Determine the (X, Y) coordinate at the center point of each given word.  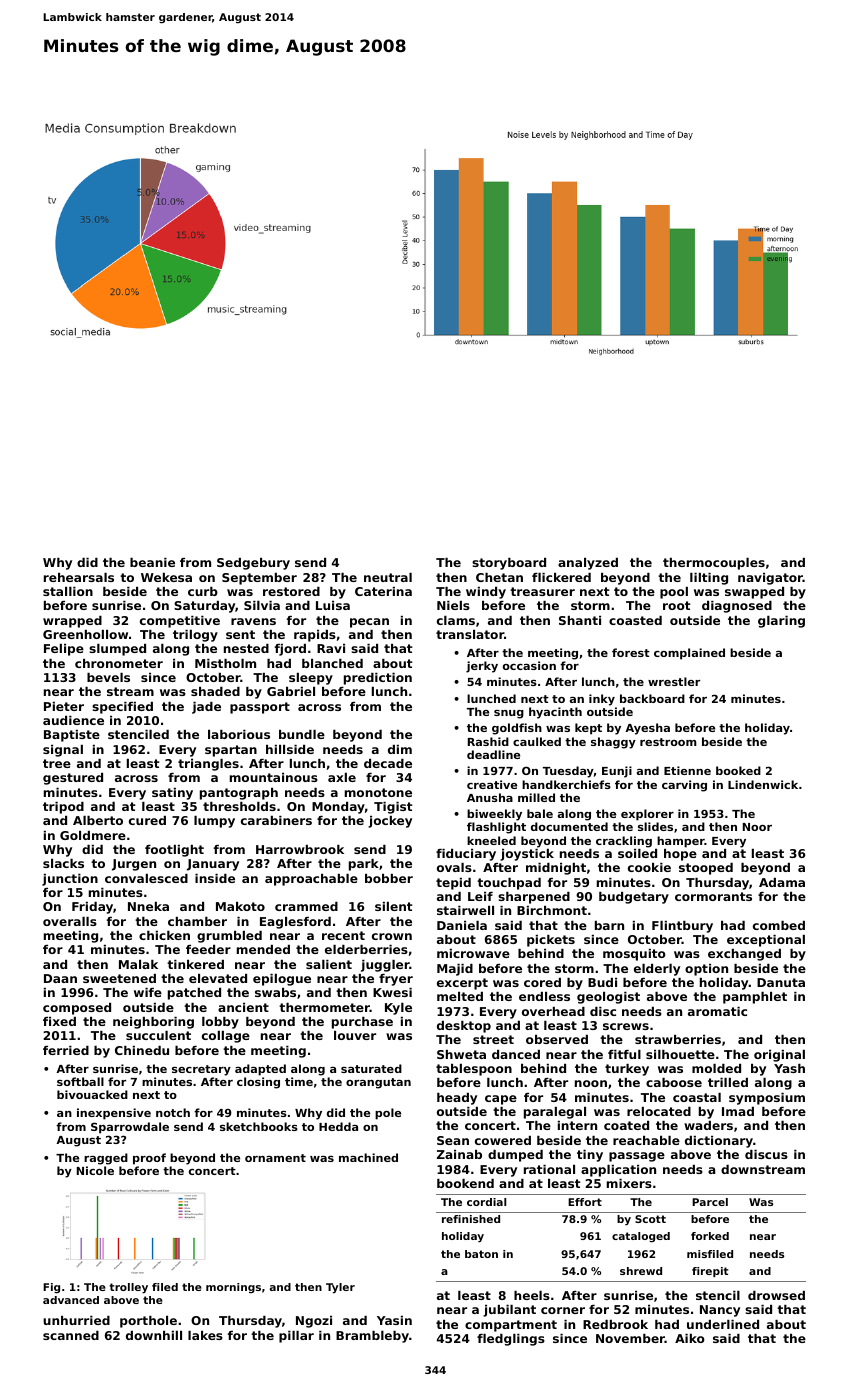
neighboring (153, 1023)
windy (486, 593)
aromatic (717, 1011)
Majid (455, 970)
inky (602, 700)
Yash (789, 1068)
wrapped (72, 622)
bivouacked (92, 1094)
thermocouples (714, 564)
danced (516, 1054)
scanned (71, 1335)
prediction (378, 679)
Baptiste (72, 736)
